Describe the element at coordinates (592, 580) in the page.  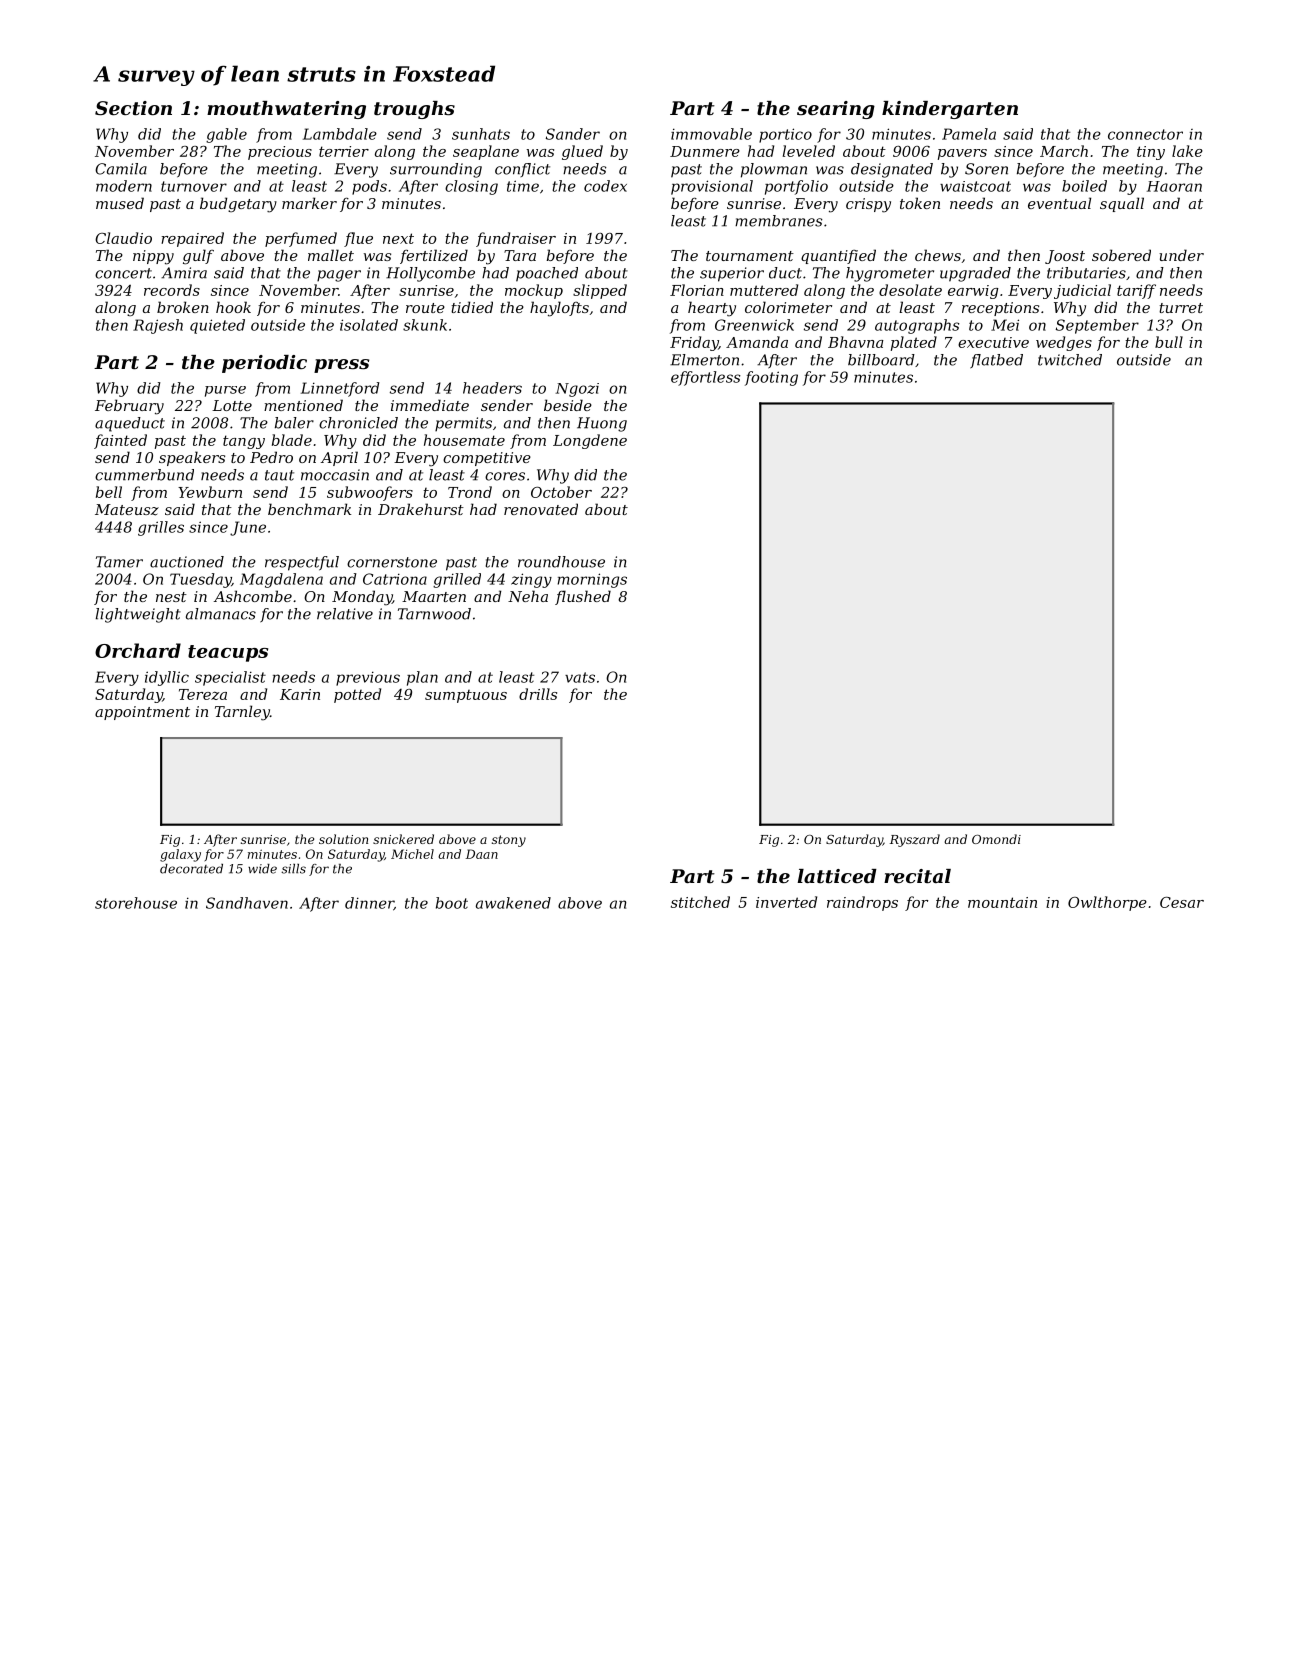
I see `mornings` at that location.
